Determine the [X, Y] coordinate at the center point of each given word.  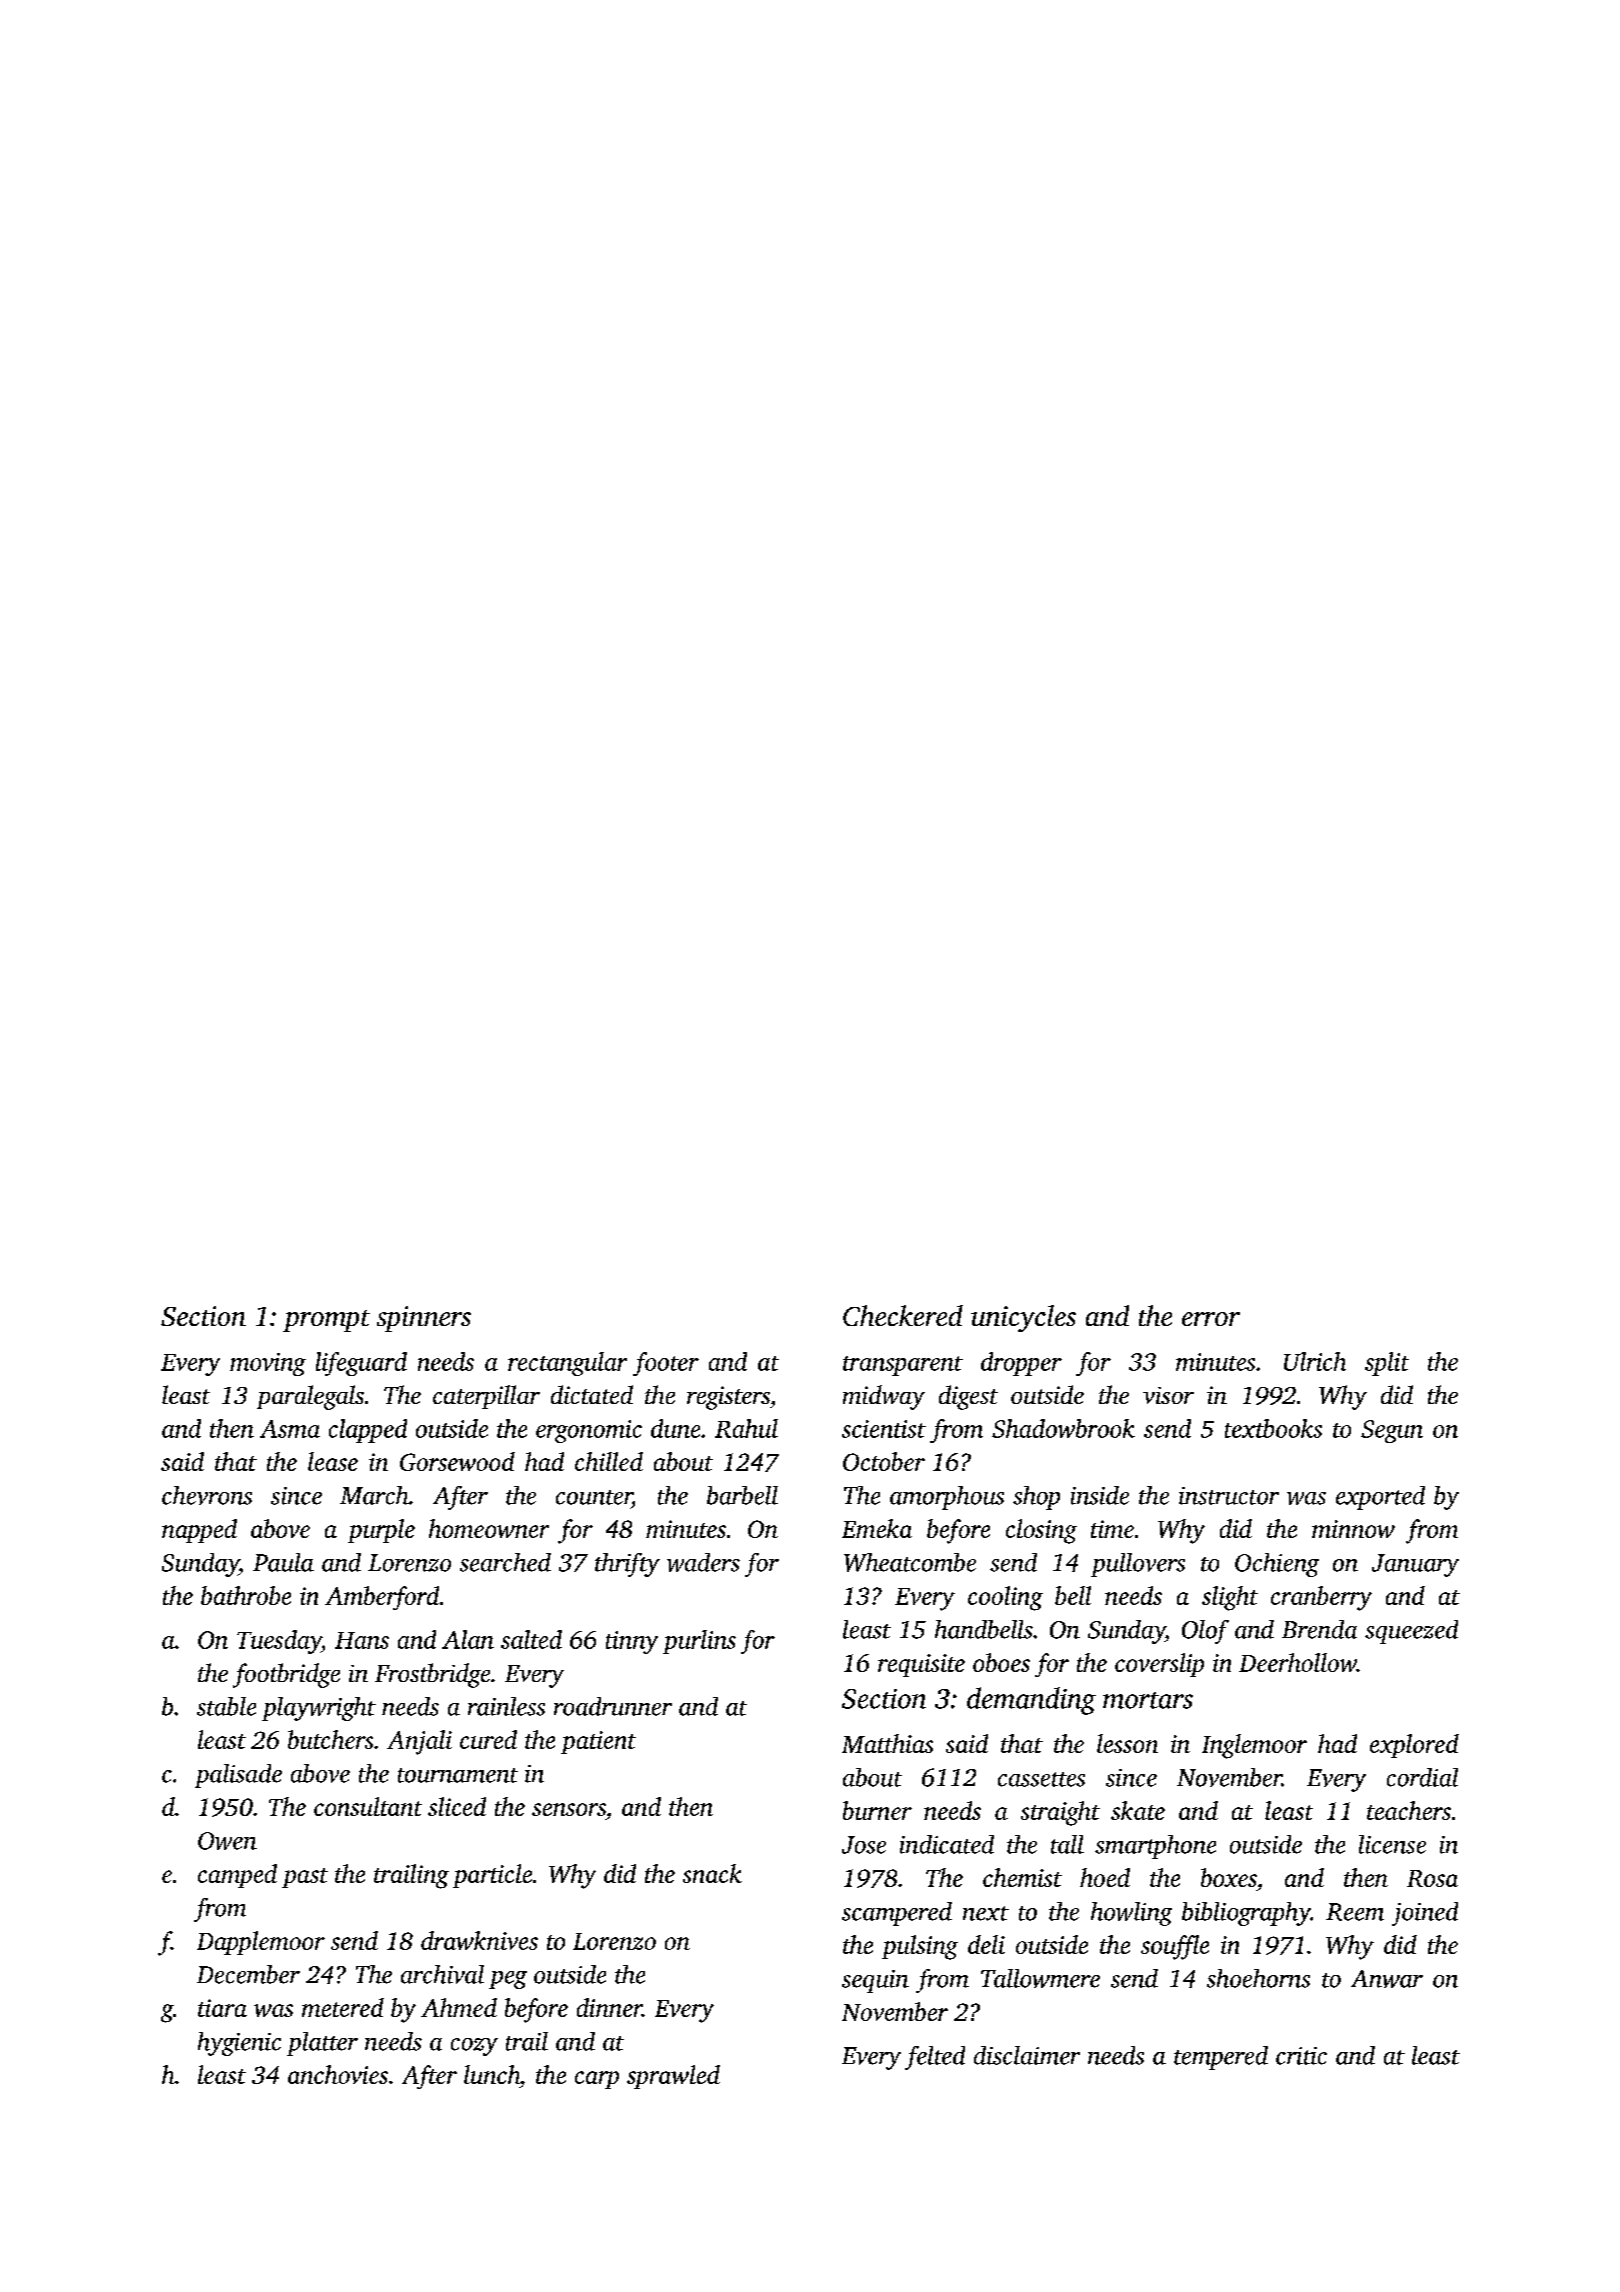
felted [935, 2058]
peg [508, 1980]
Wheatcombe [910, 1562]
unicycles [1023, 1318]
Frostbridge [432, 1675]
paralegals [310, 1397]
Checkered [903, 1315]
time [1112, 1529]
